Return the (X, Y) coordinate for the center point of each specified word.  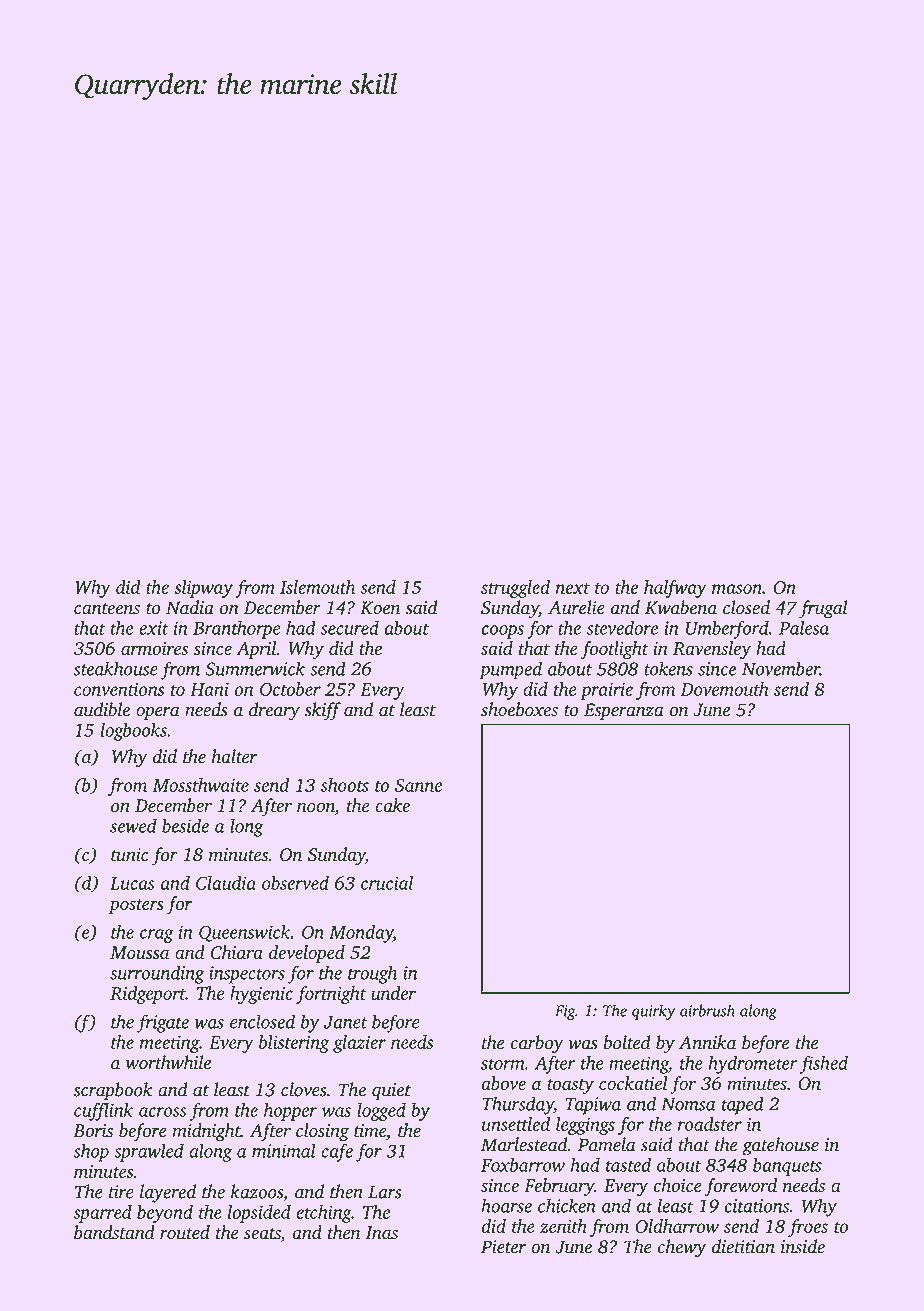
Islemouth (317, 587)
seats (262, 1235)
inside (803, 1246)
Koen (380, 608)
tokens (668, 668)
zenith (563, 1226)
